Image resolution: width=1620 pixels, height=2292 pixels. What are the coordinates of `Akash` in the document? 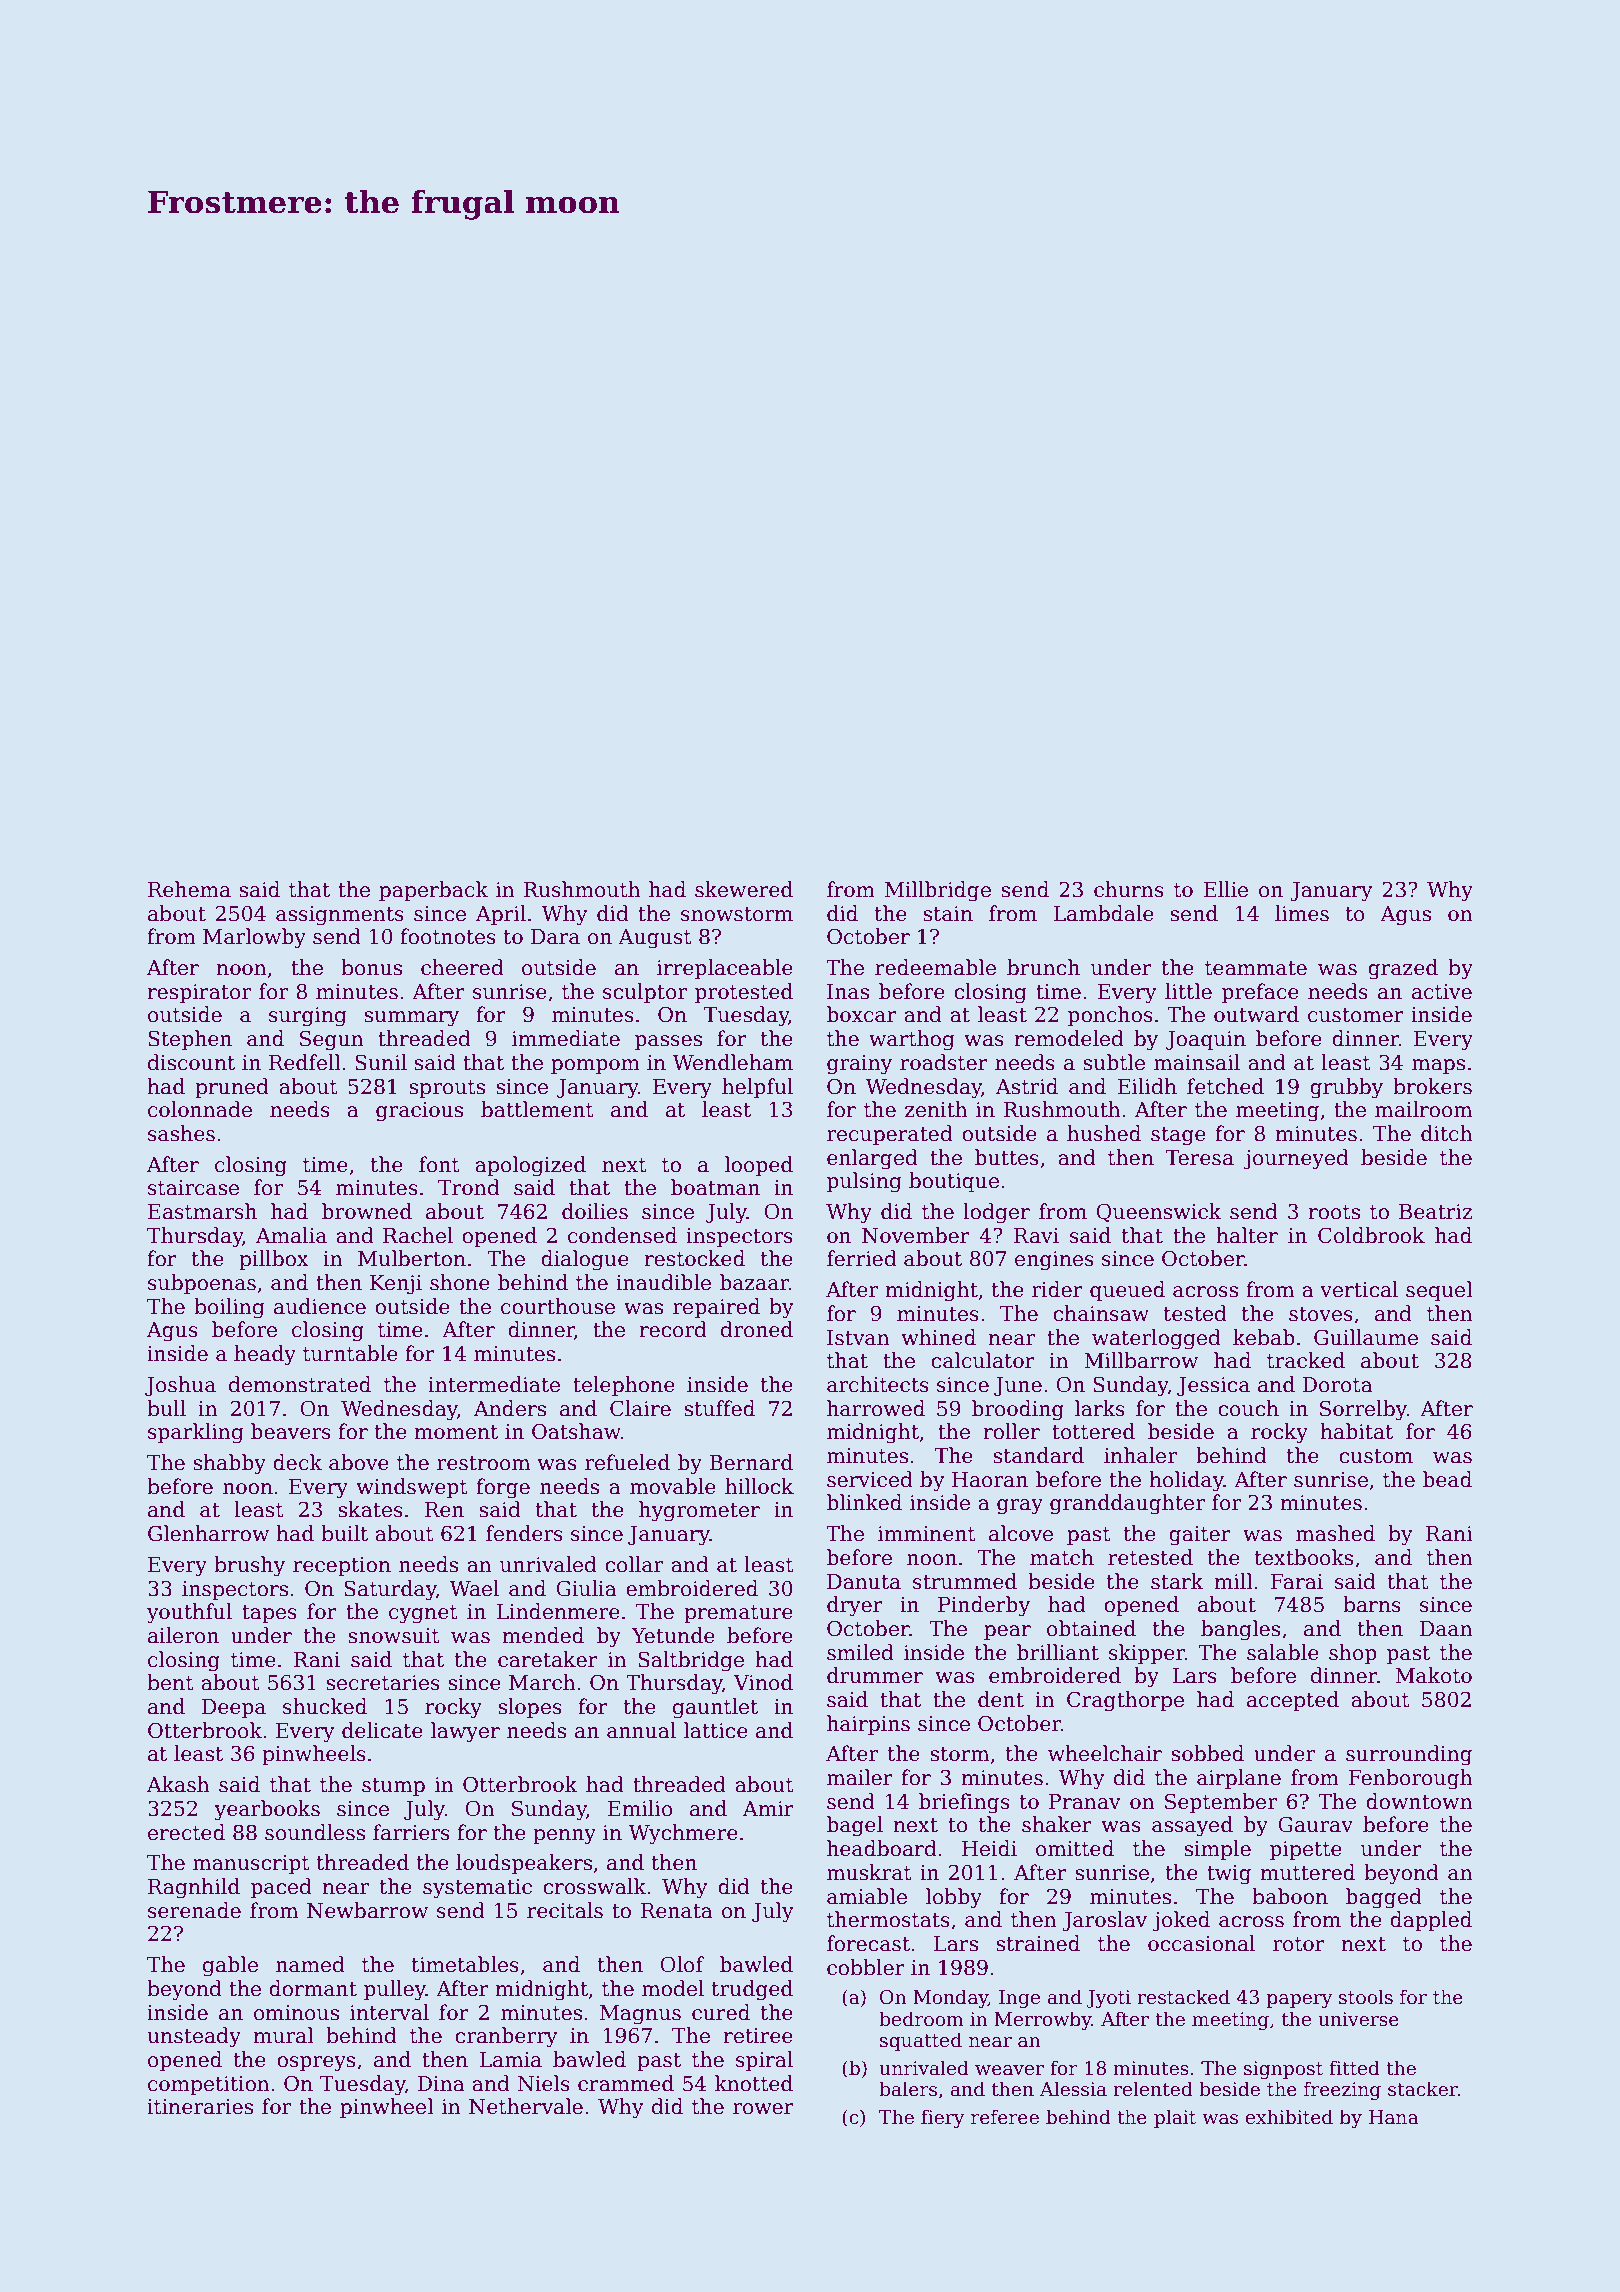 It's located at (178, 1784).
